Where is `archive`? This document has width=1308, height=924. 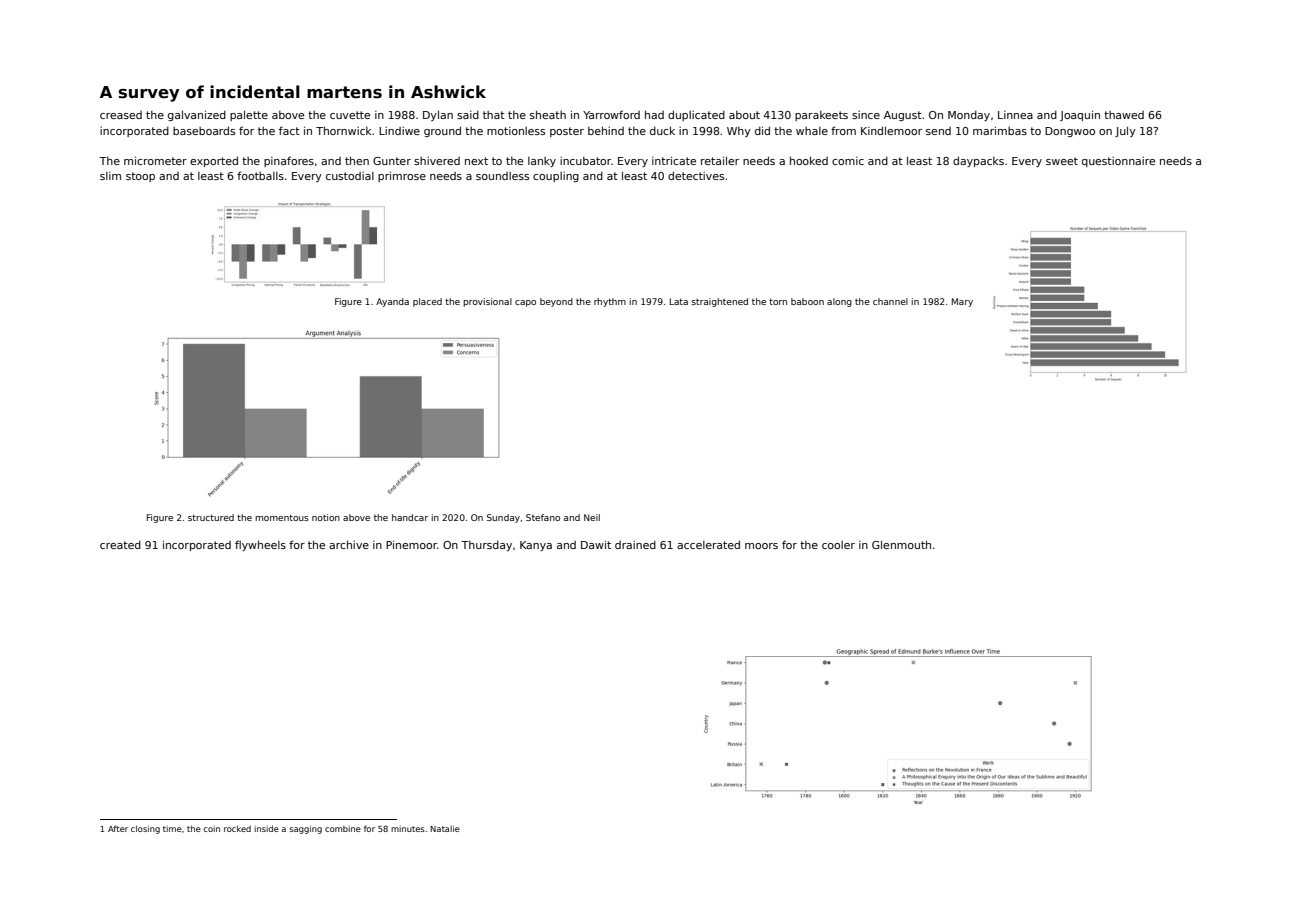
archive is located at coordinates (349, 544).
